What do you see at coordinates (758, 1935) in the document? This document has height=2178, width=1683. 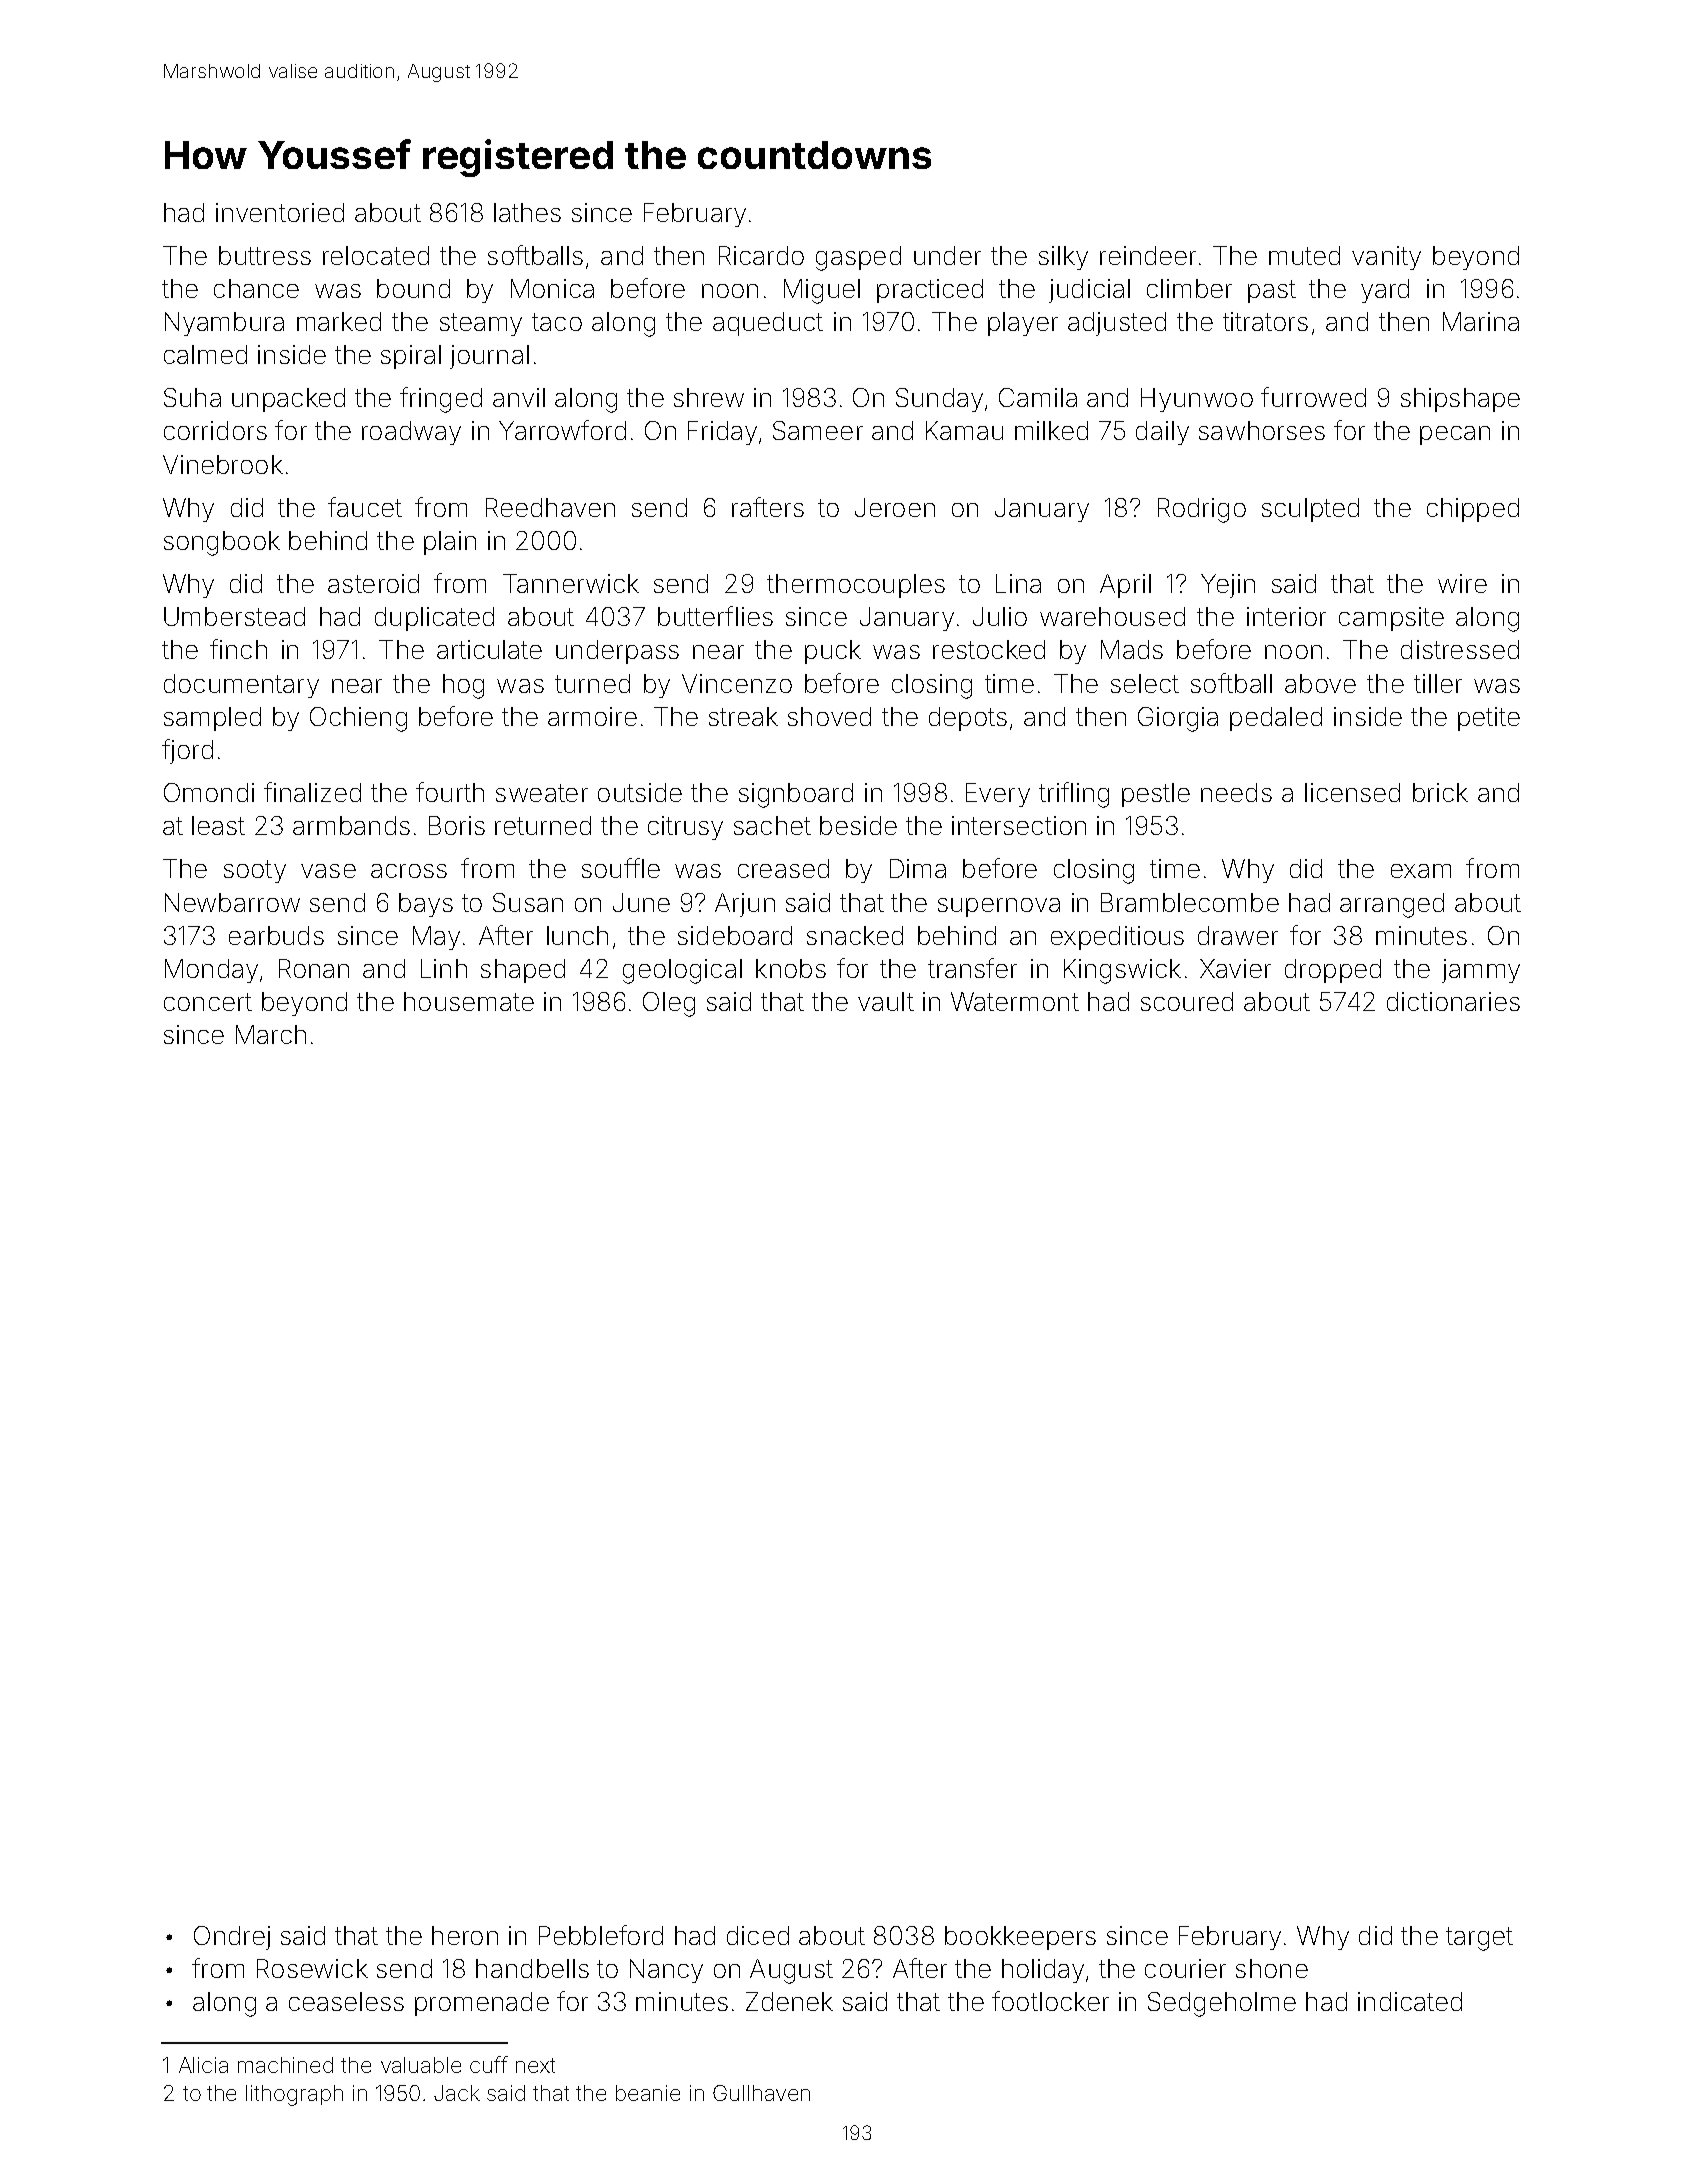 I see `diced` at bounding box center [758, 1935].
